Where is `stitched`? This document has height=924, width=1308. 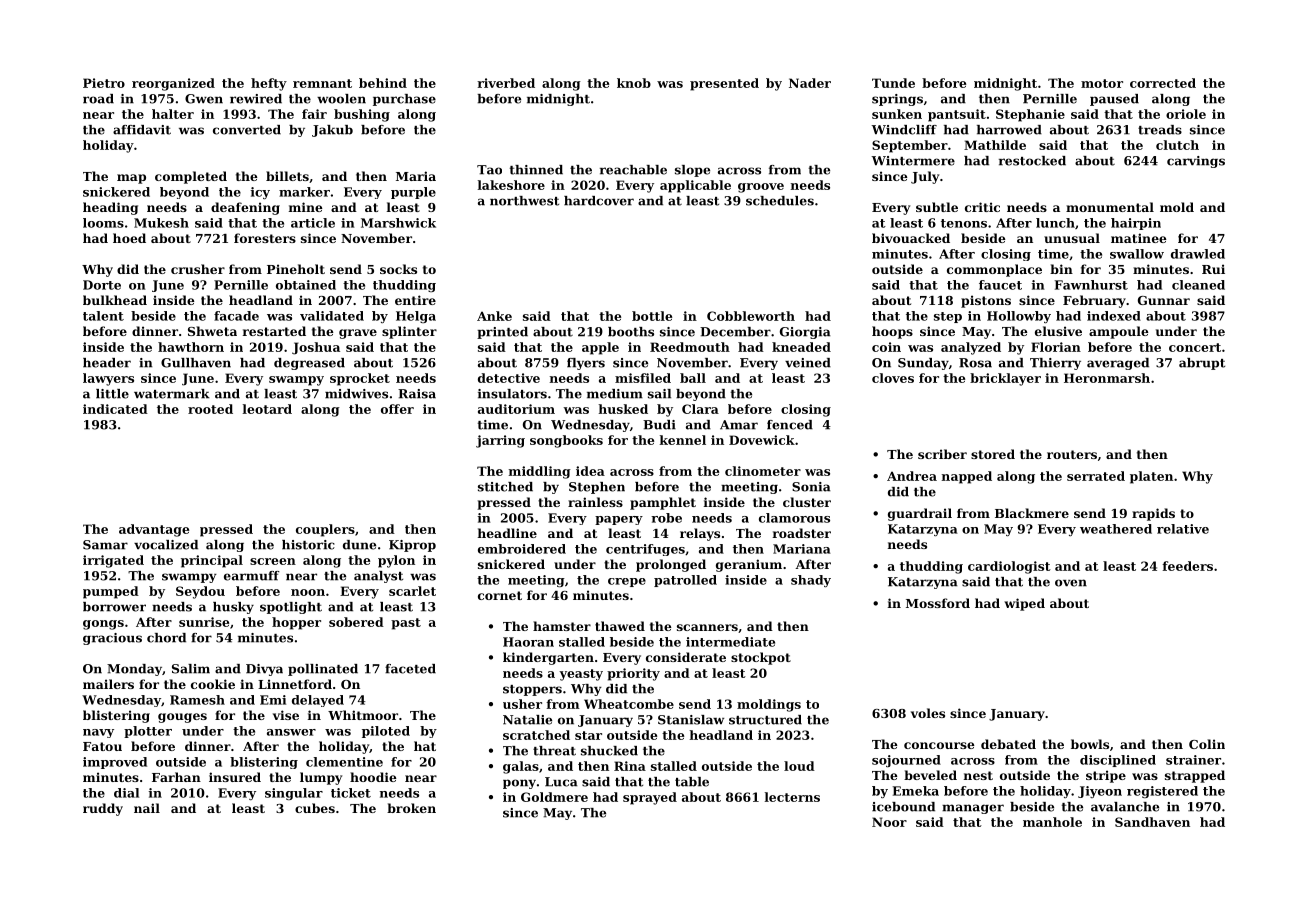
stitched is located at coordinates (505, 487).
